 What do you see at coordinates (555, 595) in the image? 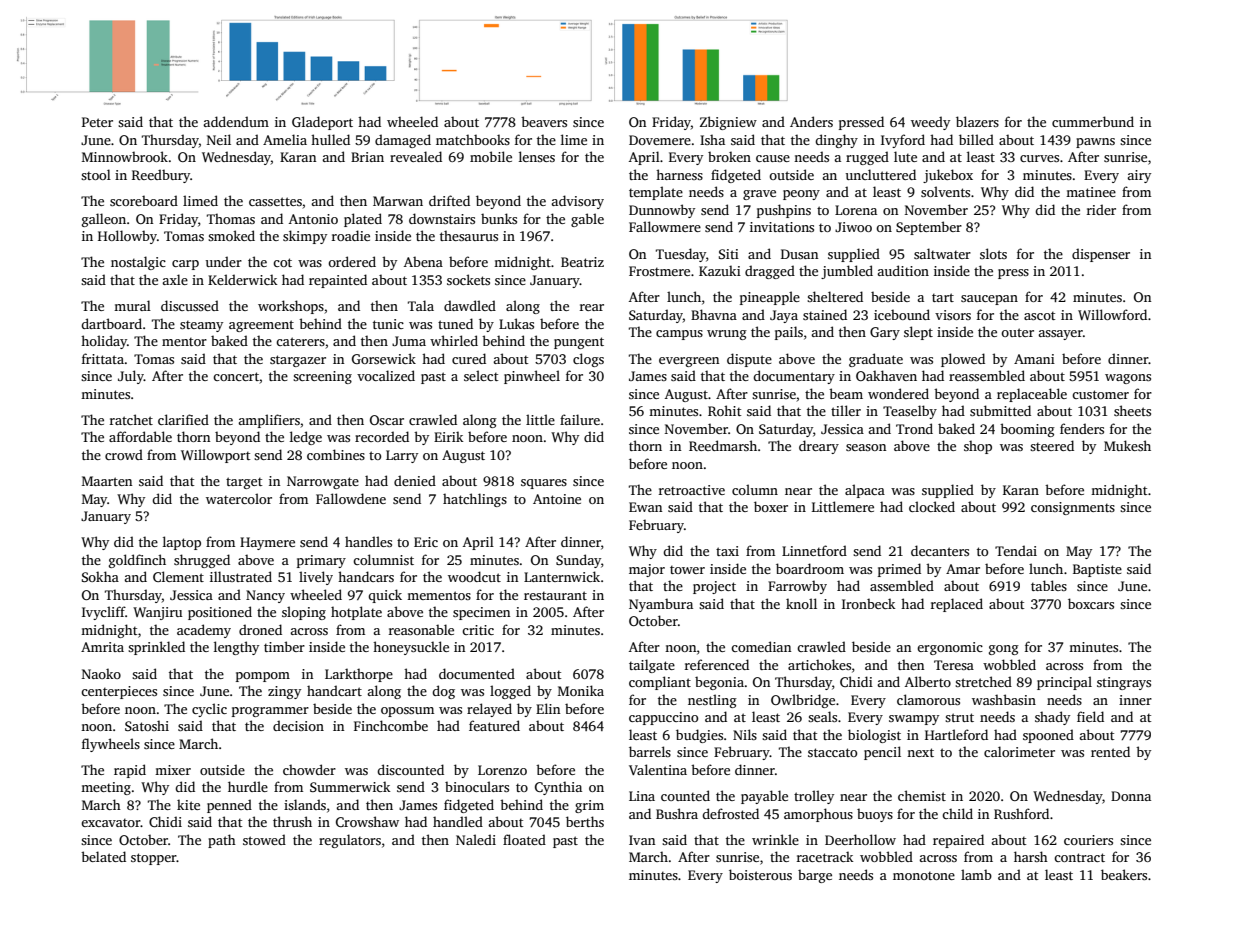
I see `restaurant` at bounding box center [555, 595].
